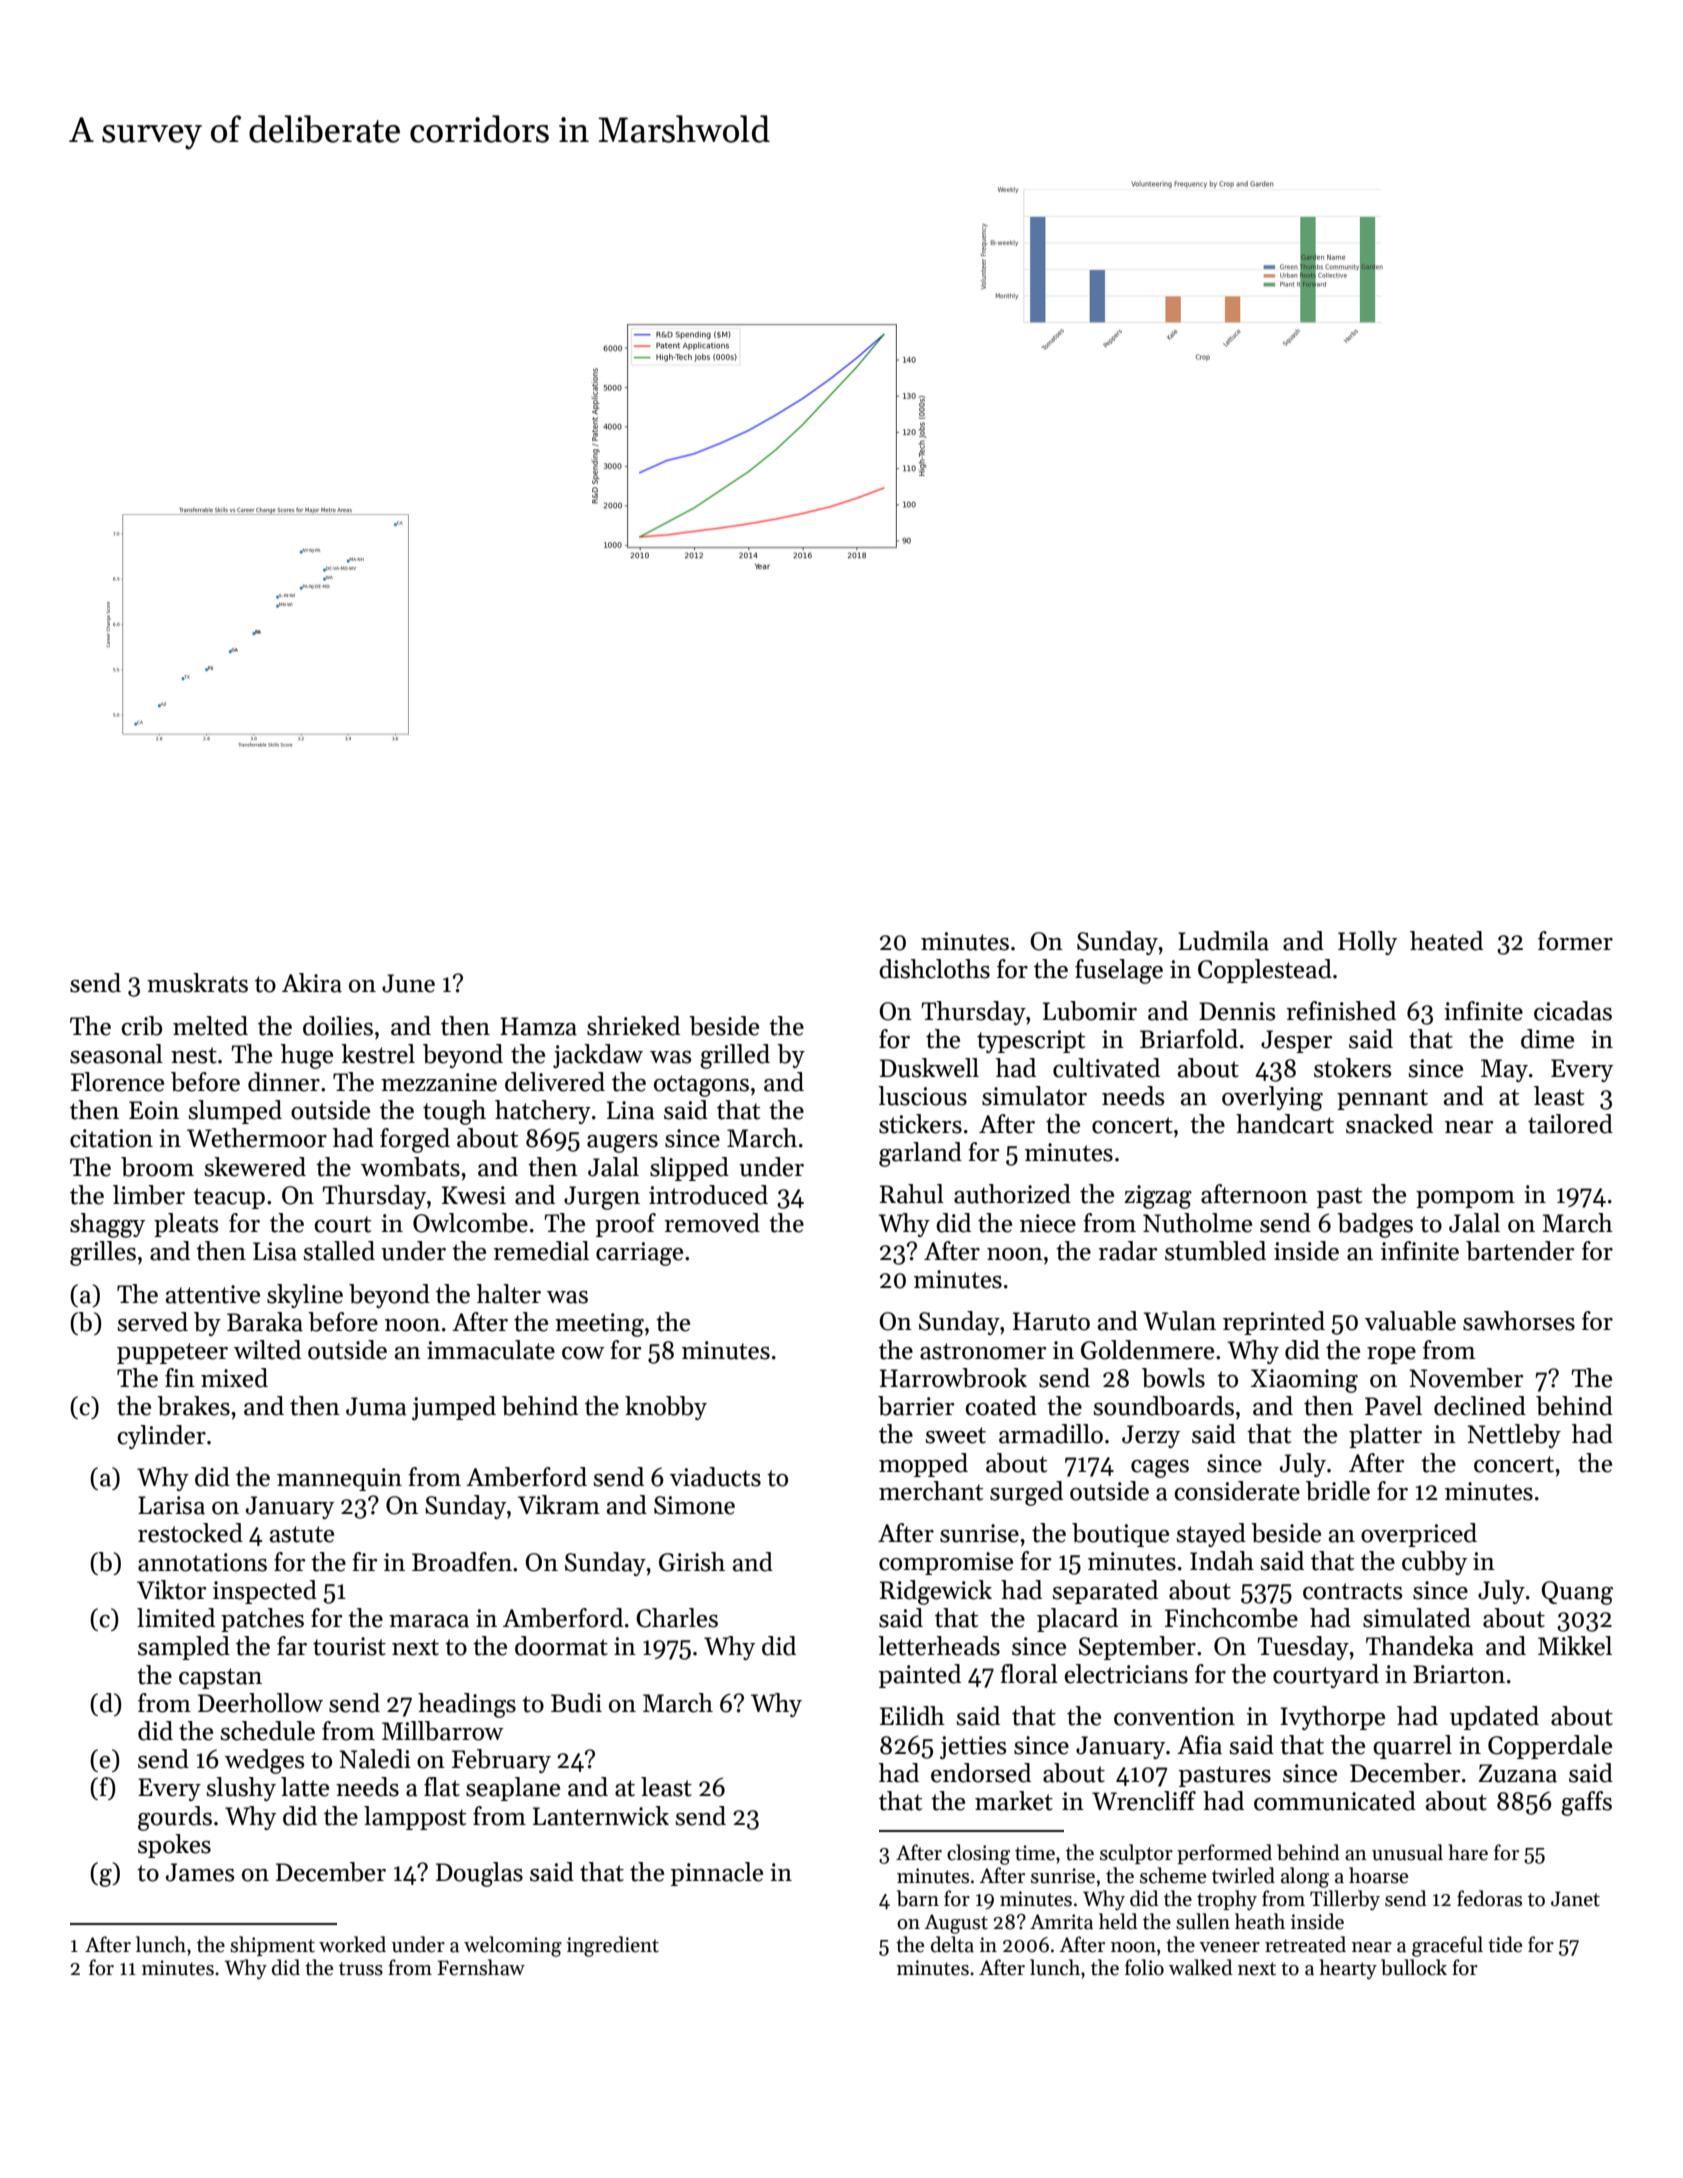 The height and width of the screenshot is (2178, 1683). What do you see at coordinates (200, 1872) in the screenshot?
I see `James` at bounding box center [200, 1872].
